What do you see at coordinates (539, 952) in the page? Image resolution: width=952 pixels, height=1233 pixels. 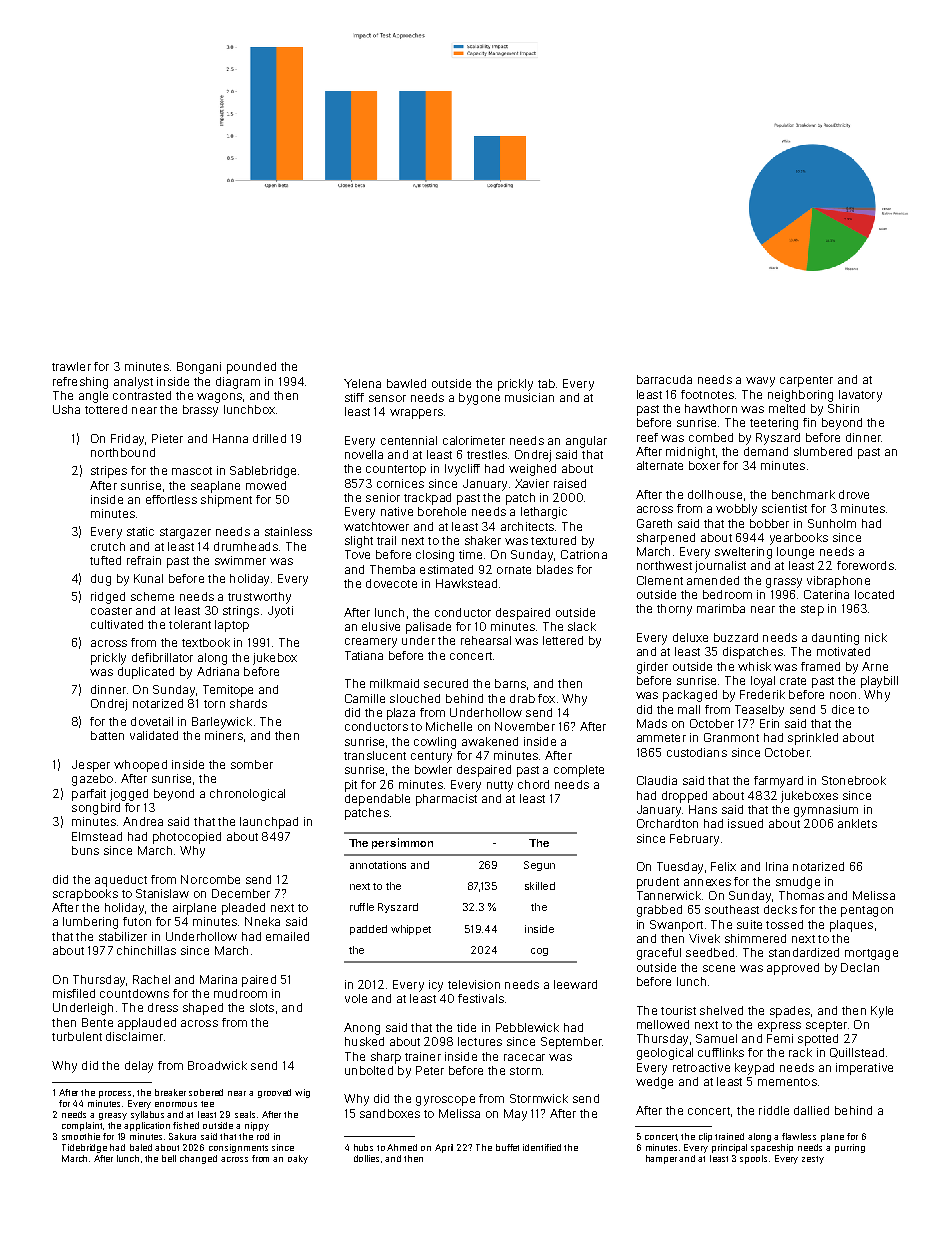 I see `cog` at bounding box center [539, 952].
